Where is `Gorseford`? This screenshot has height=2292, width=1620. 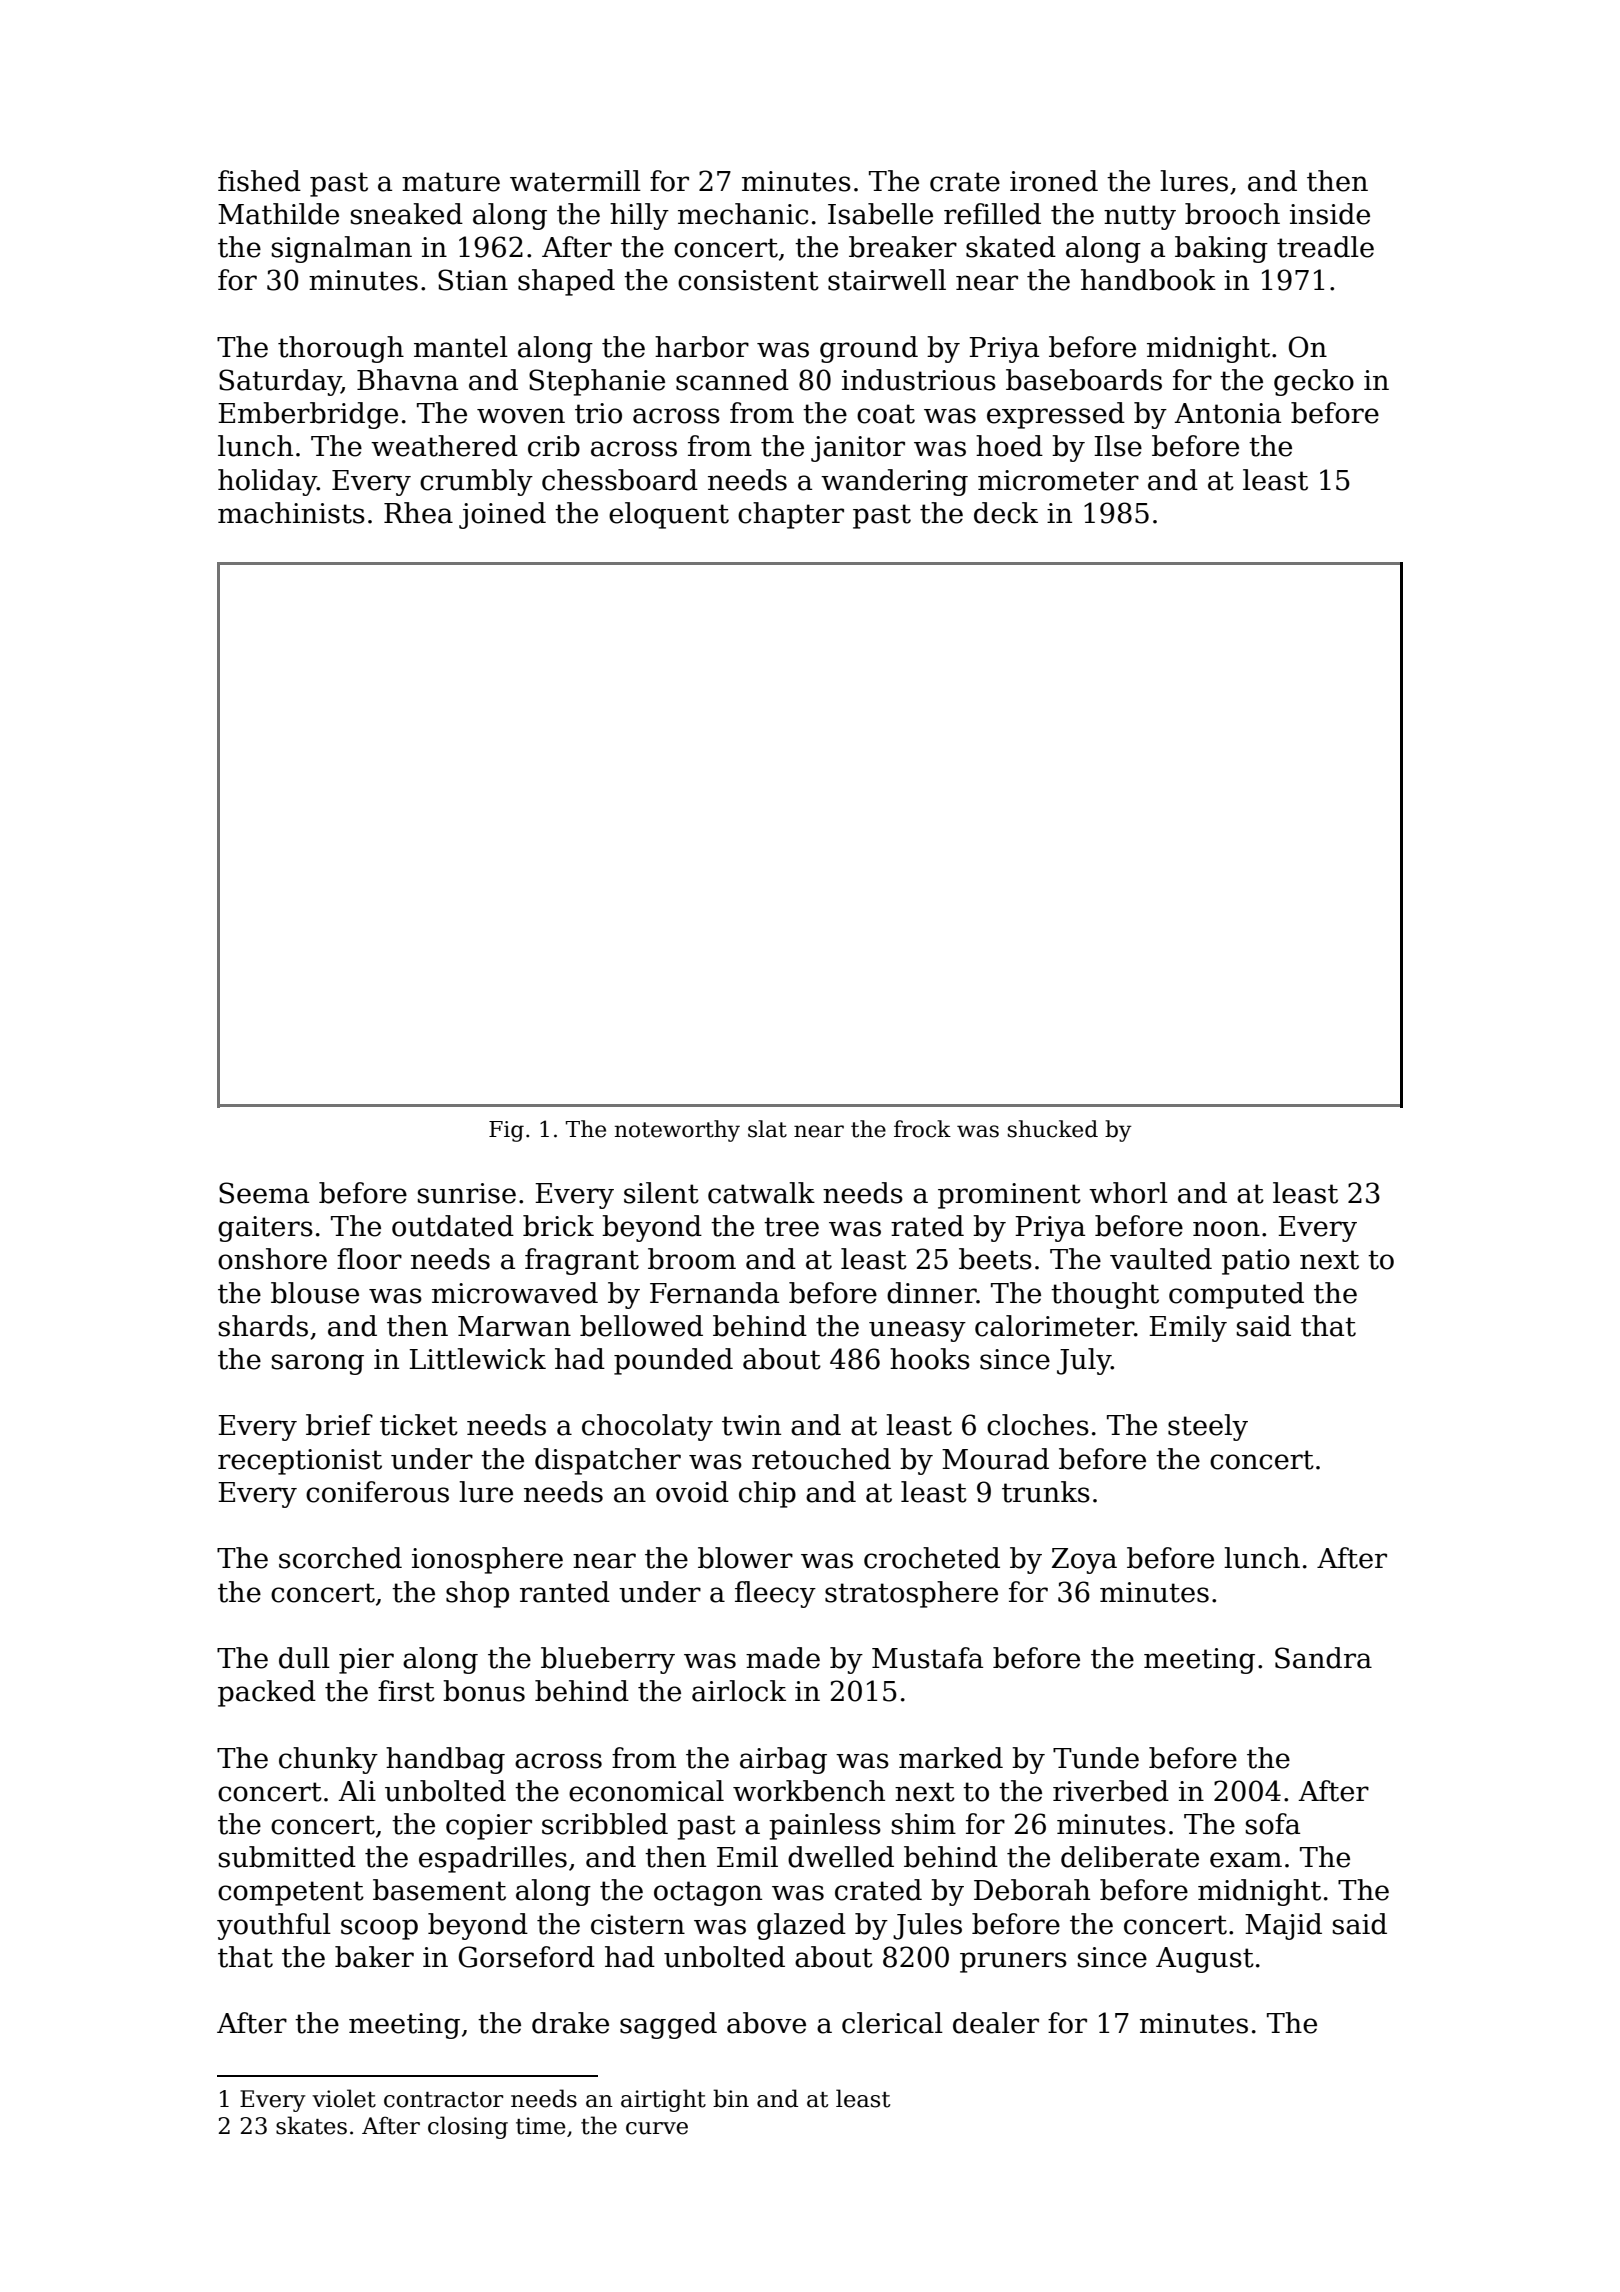
Gorseford is located at coordinates (527, 1957).
